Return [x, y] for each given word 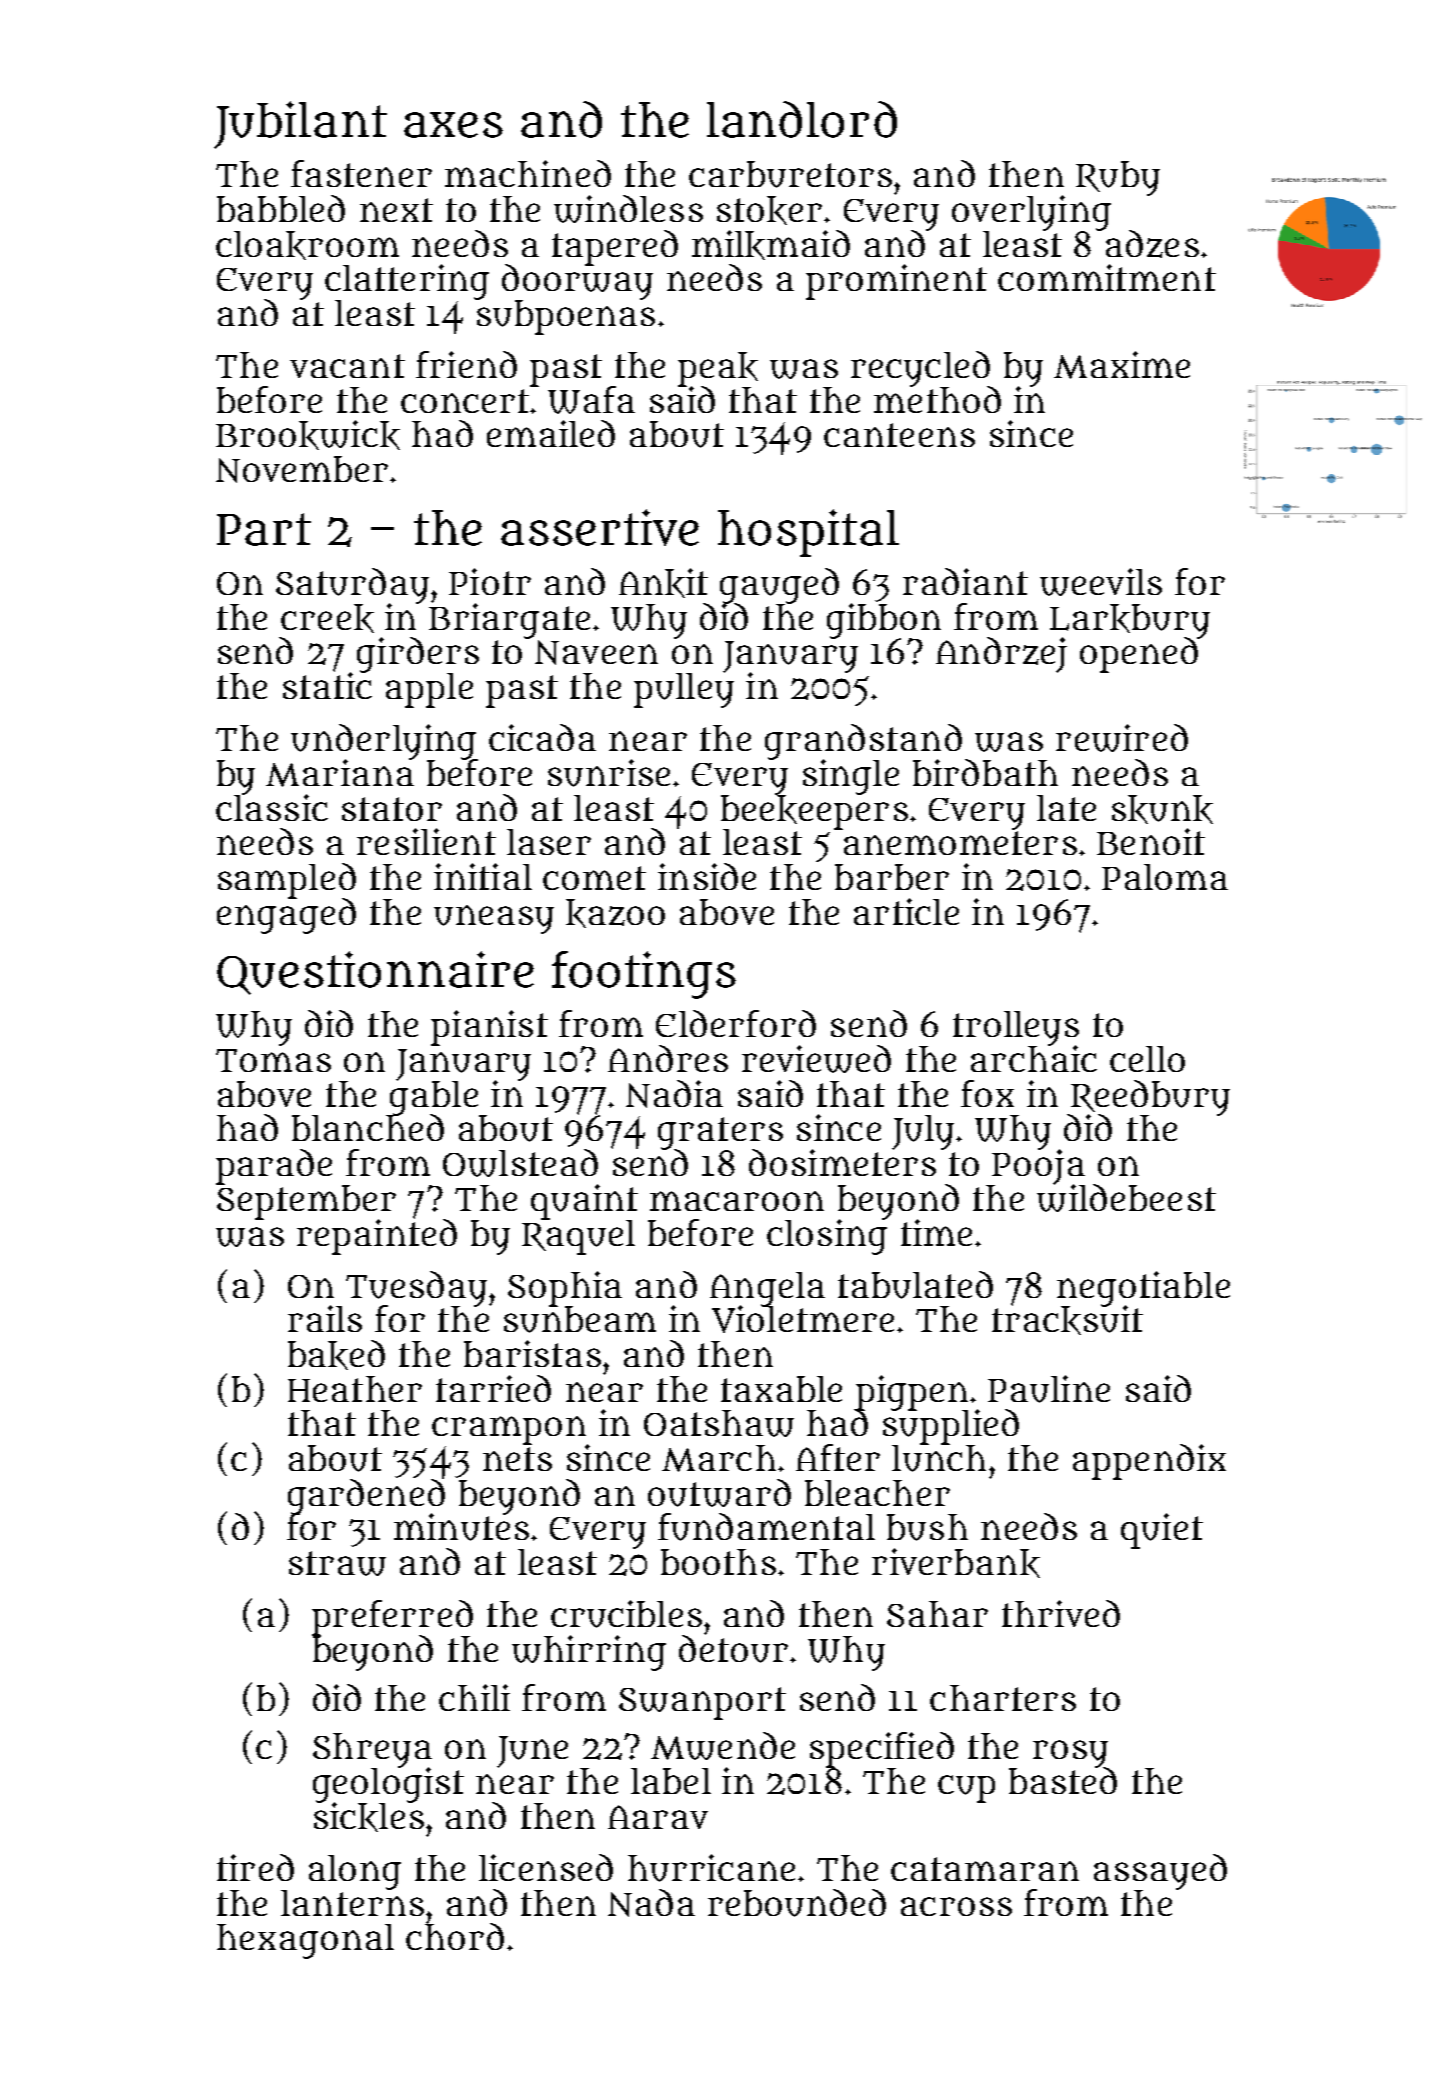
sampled [287, 880]
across [956, 1906]
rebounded [797, 1903]
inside [707, 876]
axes [453, 125]
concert [465, 401]
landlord [802, 119]
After [838, 1457]
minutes [461, 1527]
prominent [896, 282]
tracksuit [1067, 1320]
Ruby [1118, 178]
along [355, 1872]
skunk [1162, 809]
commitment [1107, 277]
